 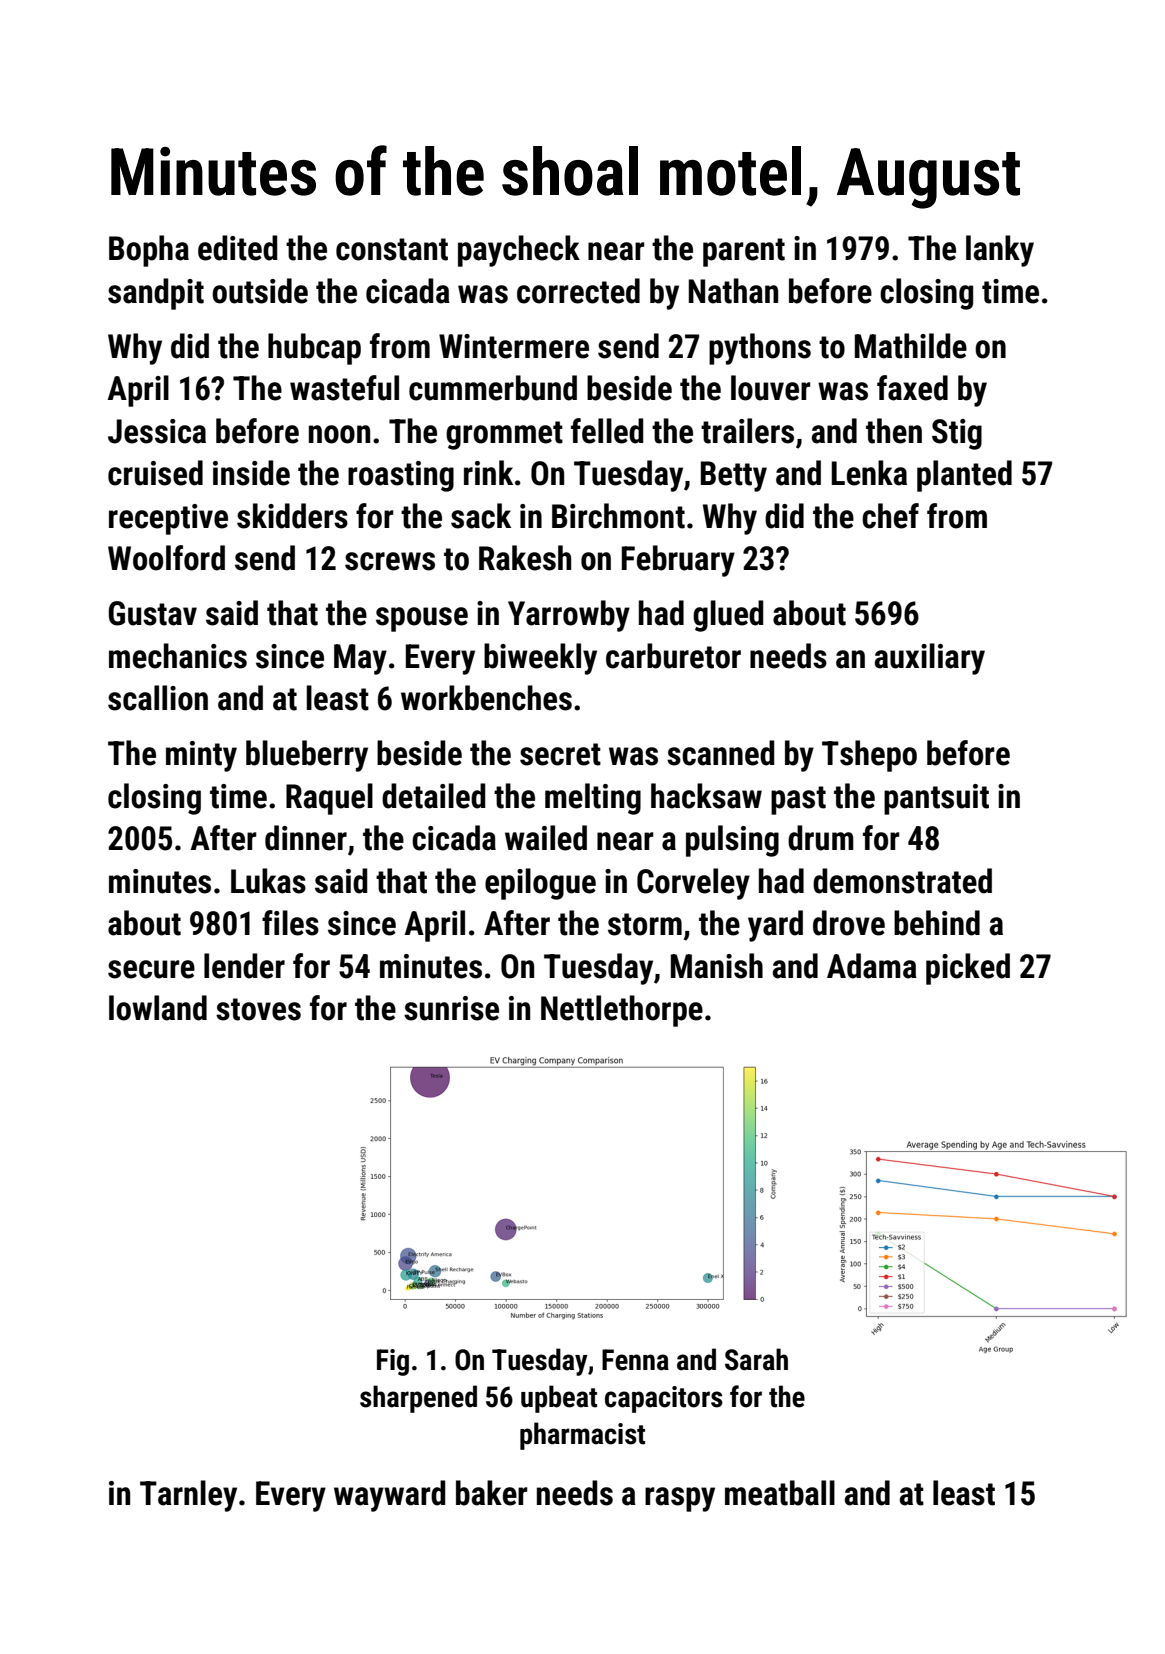 I want to click on Lukas, so click(x=268, y=881).
